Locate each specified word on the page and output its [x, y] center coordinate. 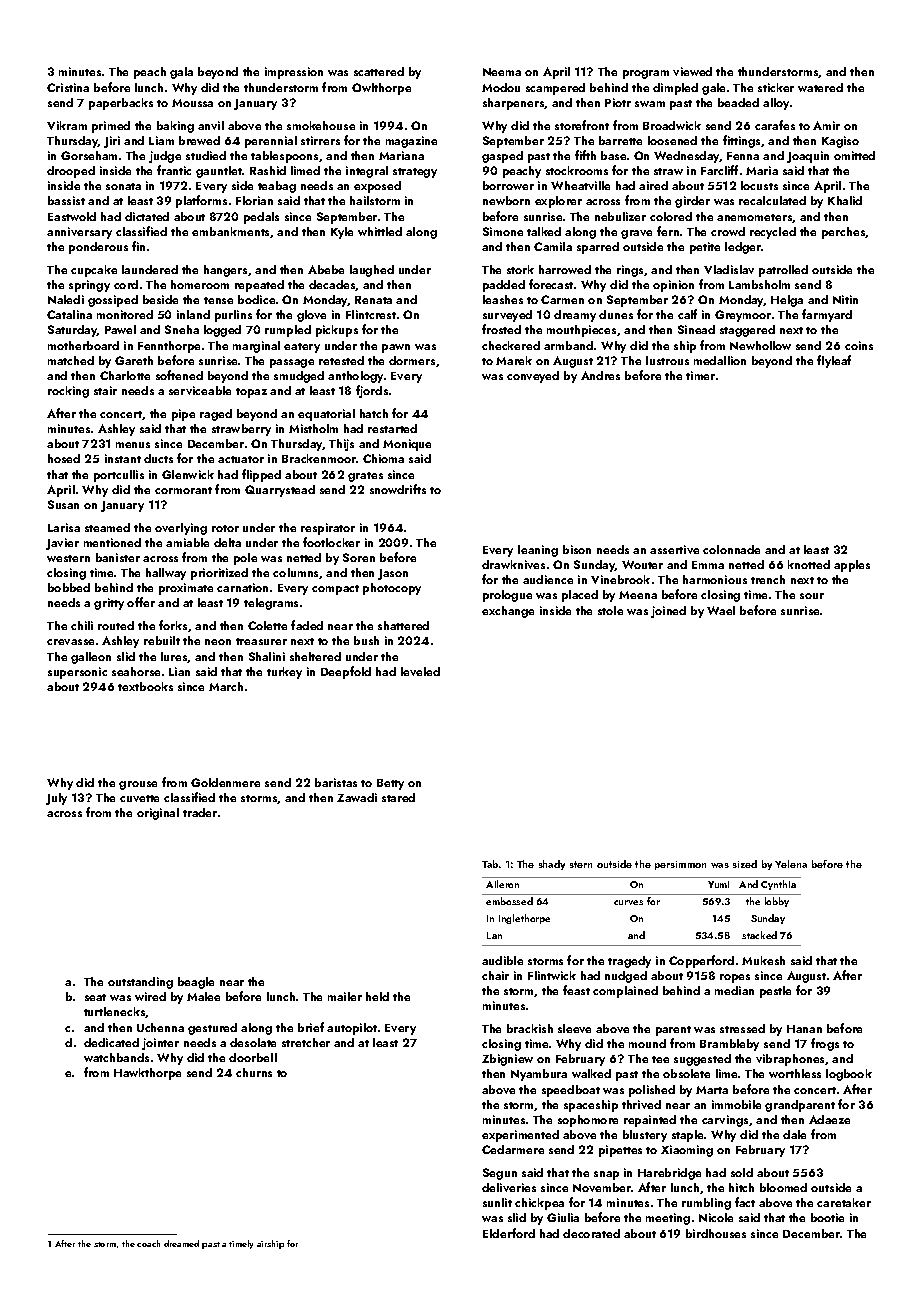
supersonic [77, 673]
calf [687, 314]
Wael [721, 610]
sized [745, 864]
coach [148, 1243]
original [158, 814]
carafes [775, 125]
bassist [66, 200]
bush [366, 640]
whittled [380, 231]
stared [398, 797]
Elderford [509, 1233]
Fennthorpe [169, 347]
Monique [407, 445]
